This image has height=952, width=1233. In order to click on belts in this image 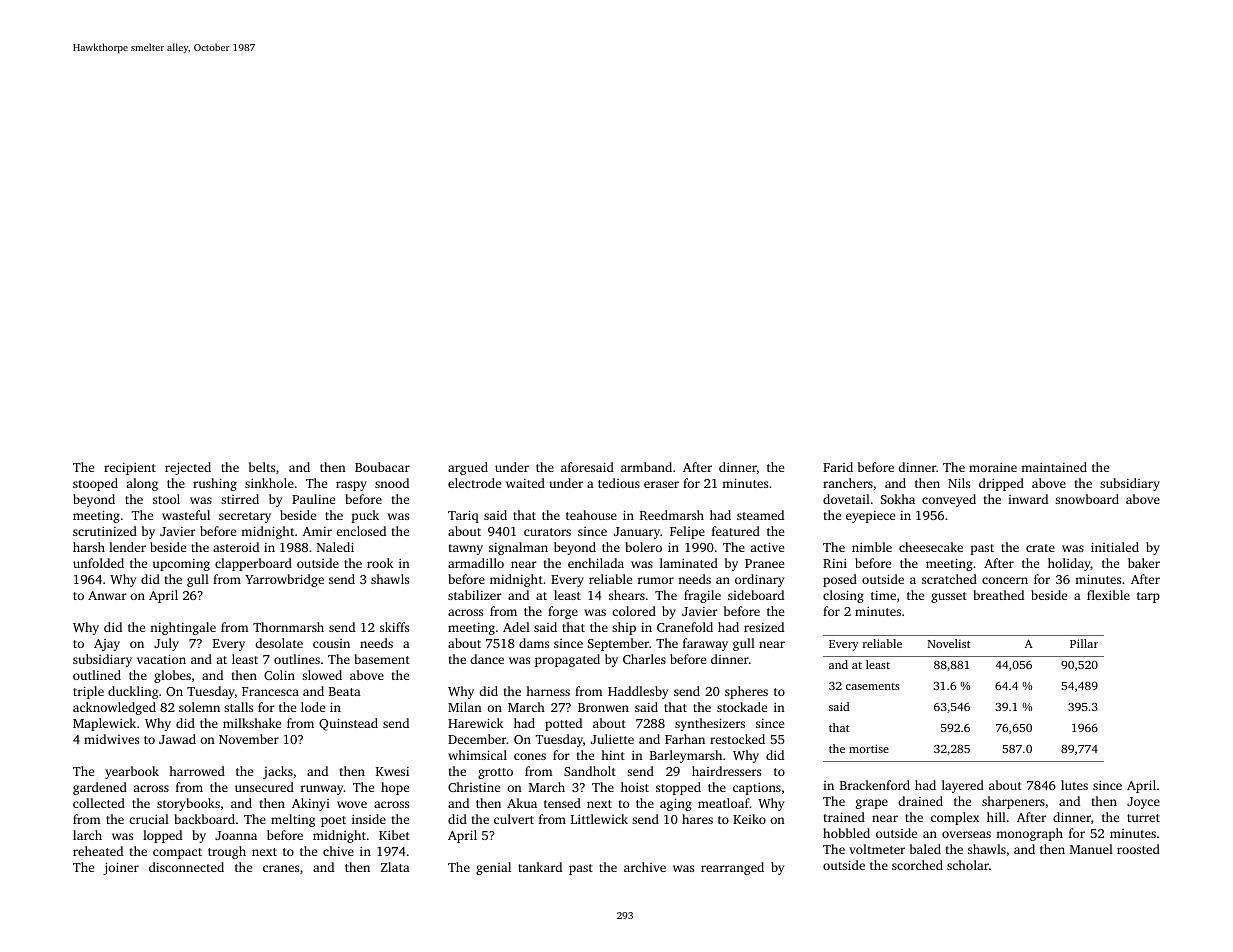, I will do `click(262, 467)`.
